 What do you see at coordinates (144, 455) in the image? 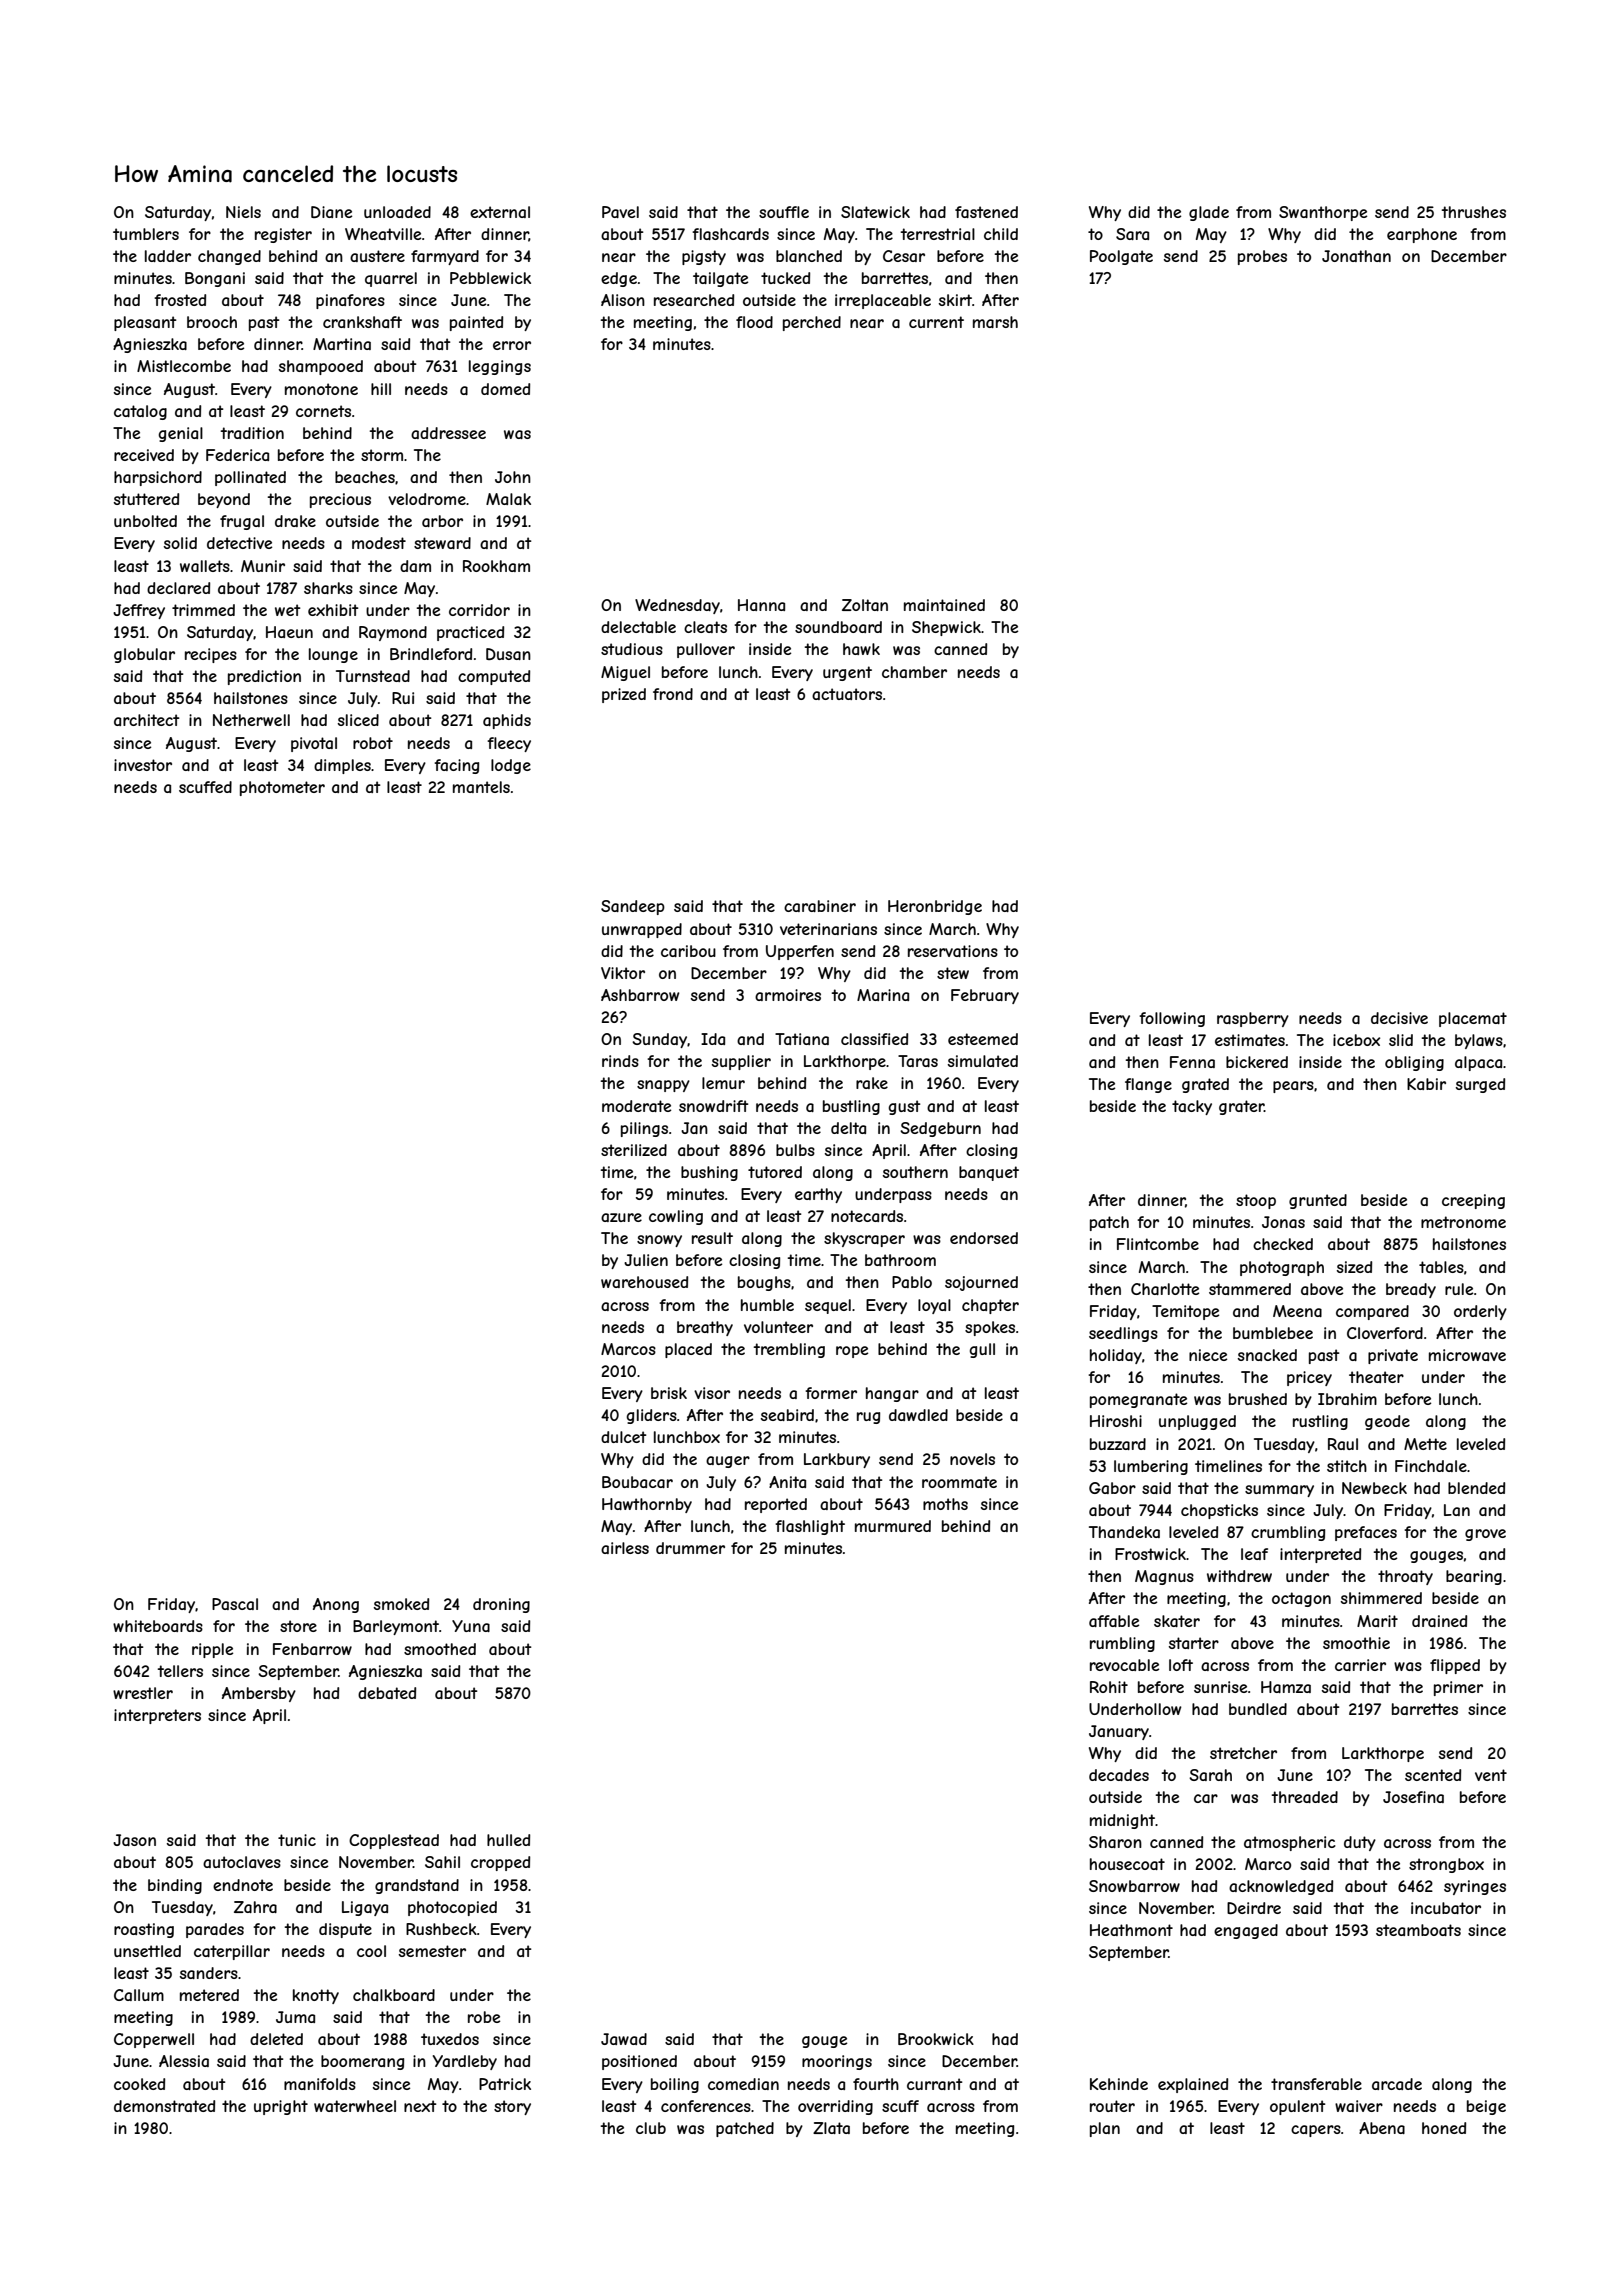
I see `received` at bounding box center [144, 455].
